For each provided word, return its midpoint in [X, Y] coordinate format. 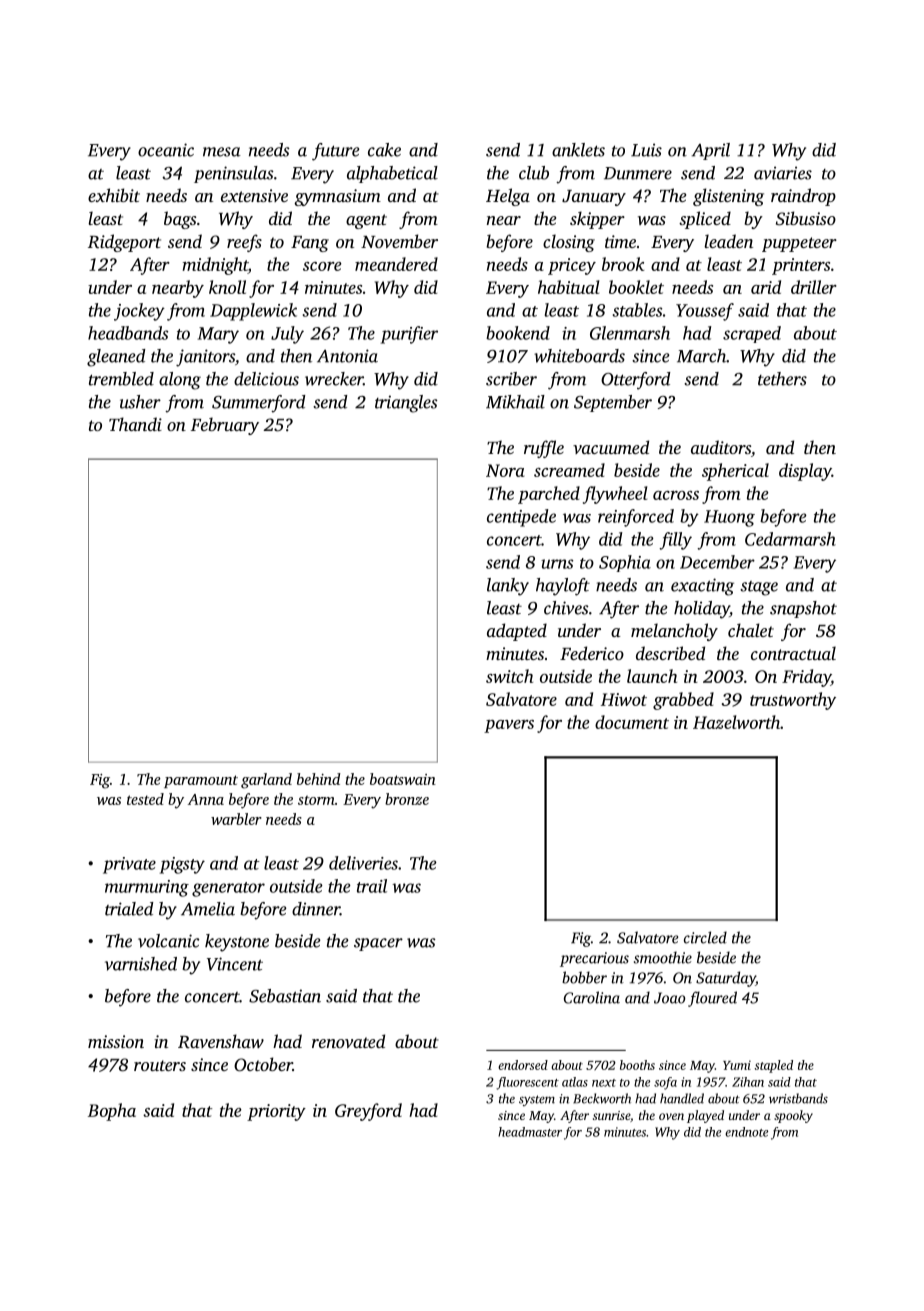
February [225, 426]
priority [276, 1112]
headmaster [530, 1132]
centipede [521, 518]
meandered [396, 264]
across [676, 495]
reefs [244, 243]
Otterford [635, 381]
